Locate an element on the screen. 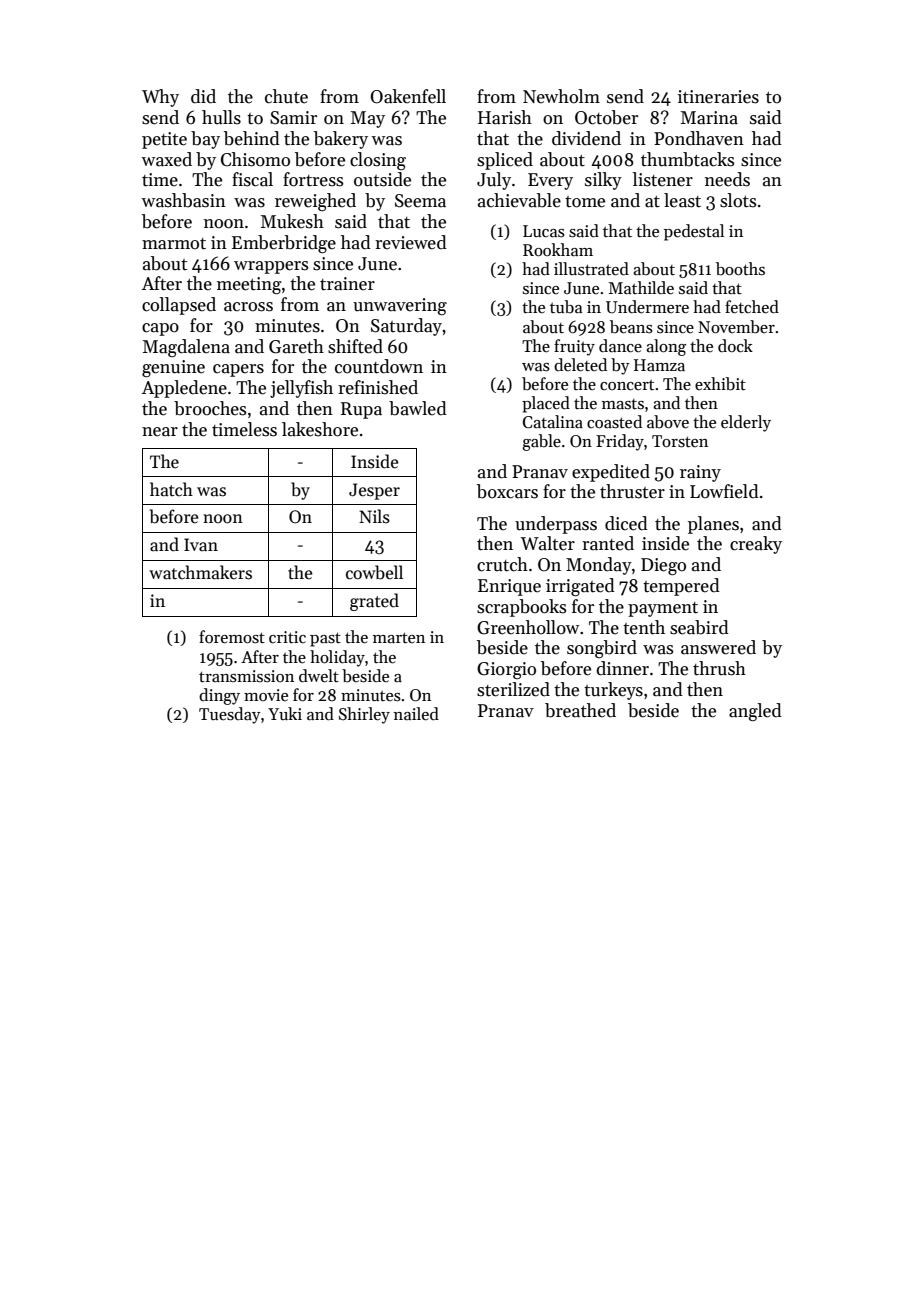 The height and width of the screenshot is (1314, 924). Mukesh is located at coordinates (292, 221).
